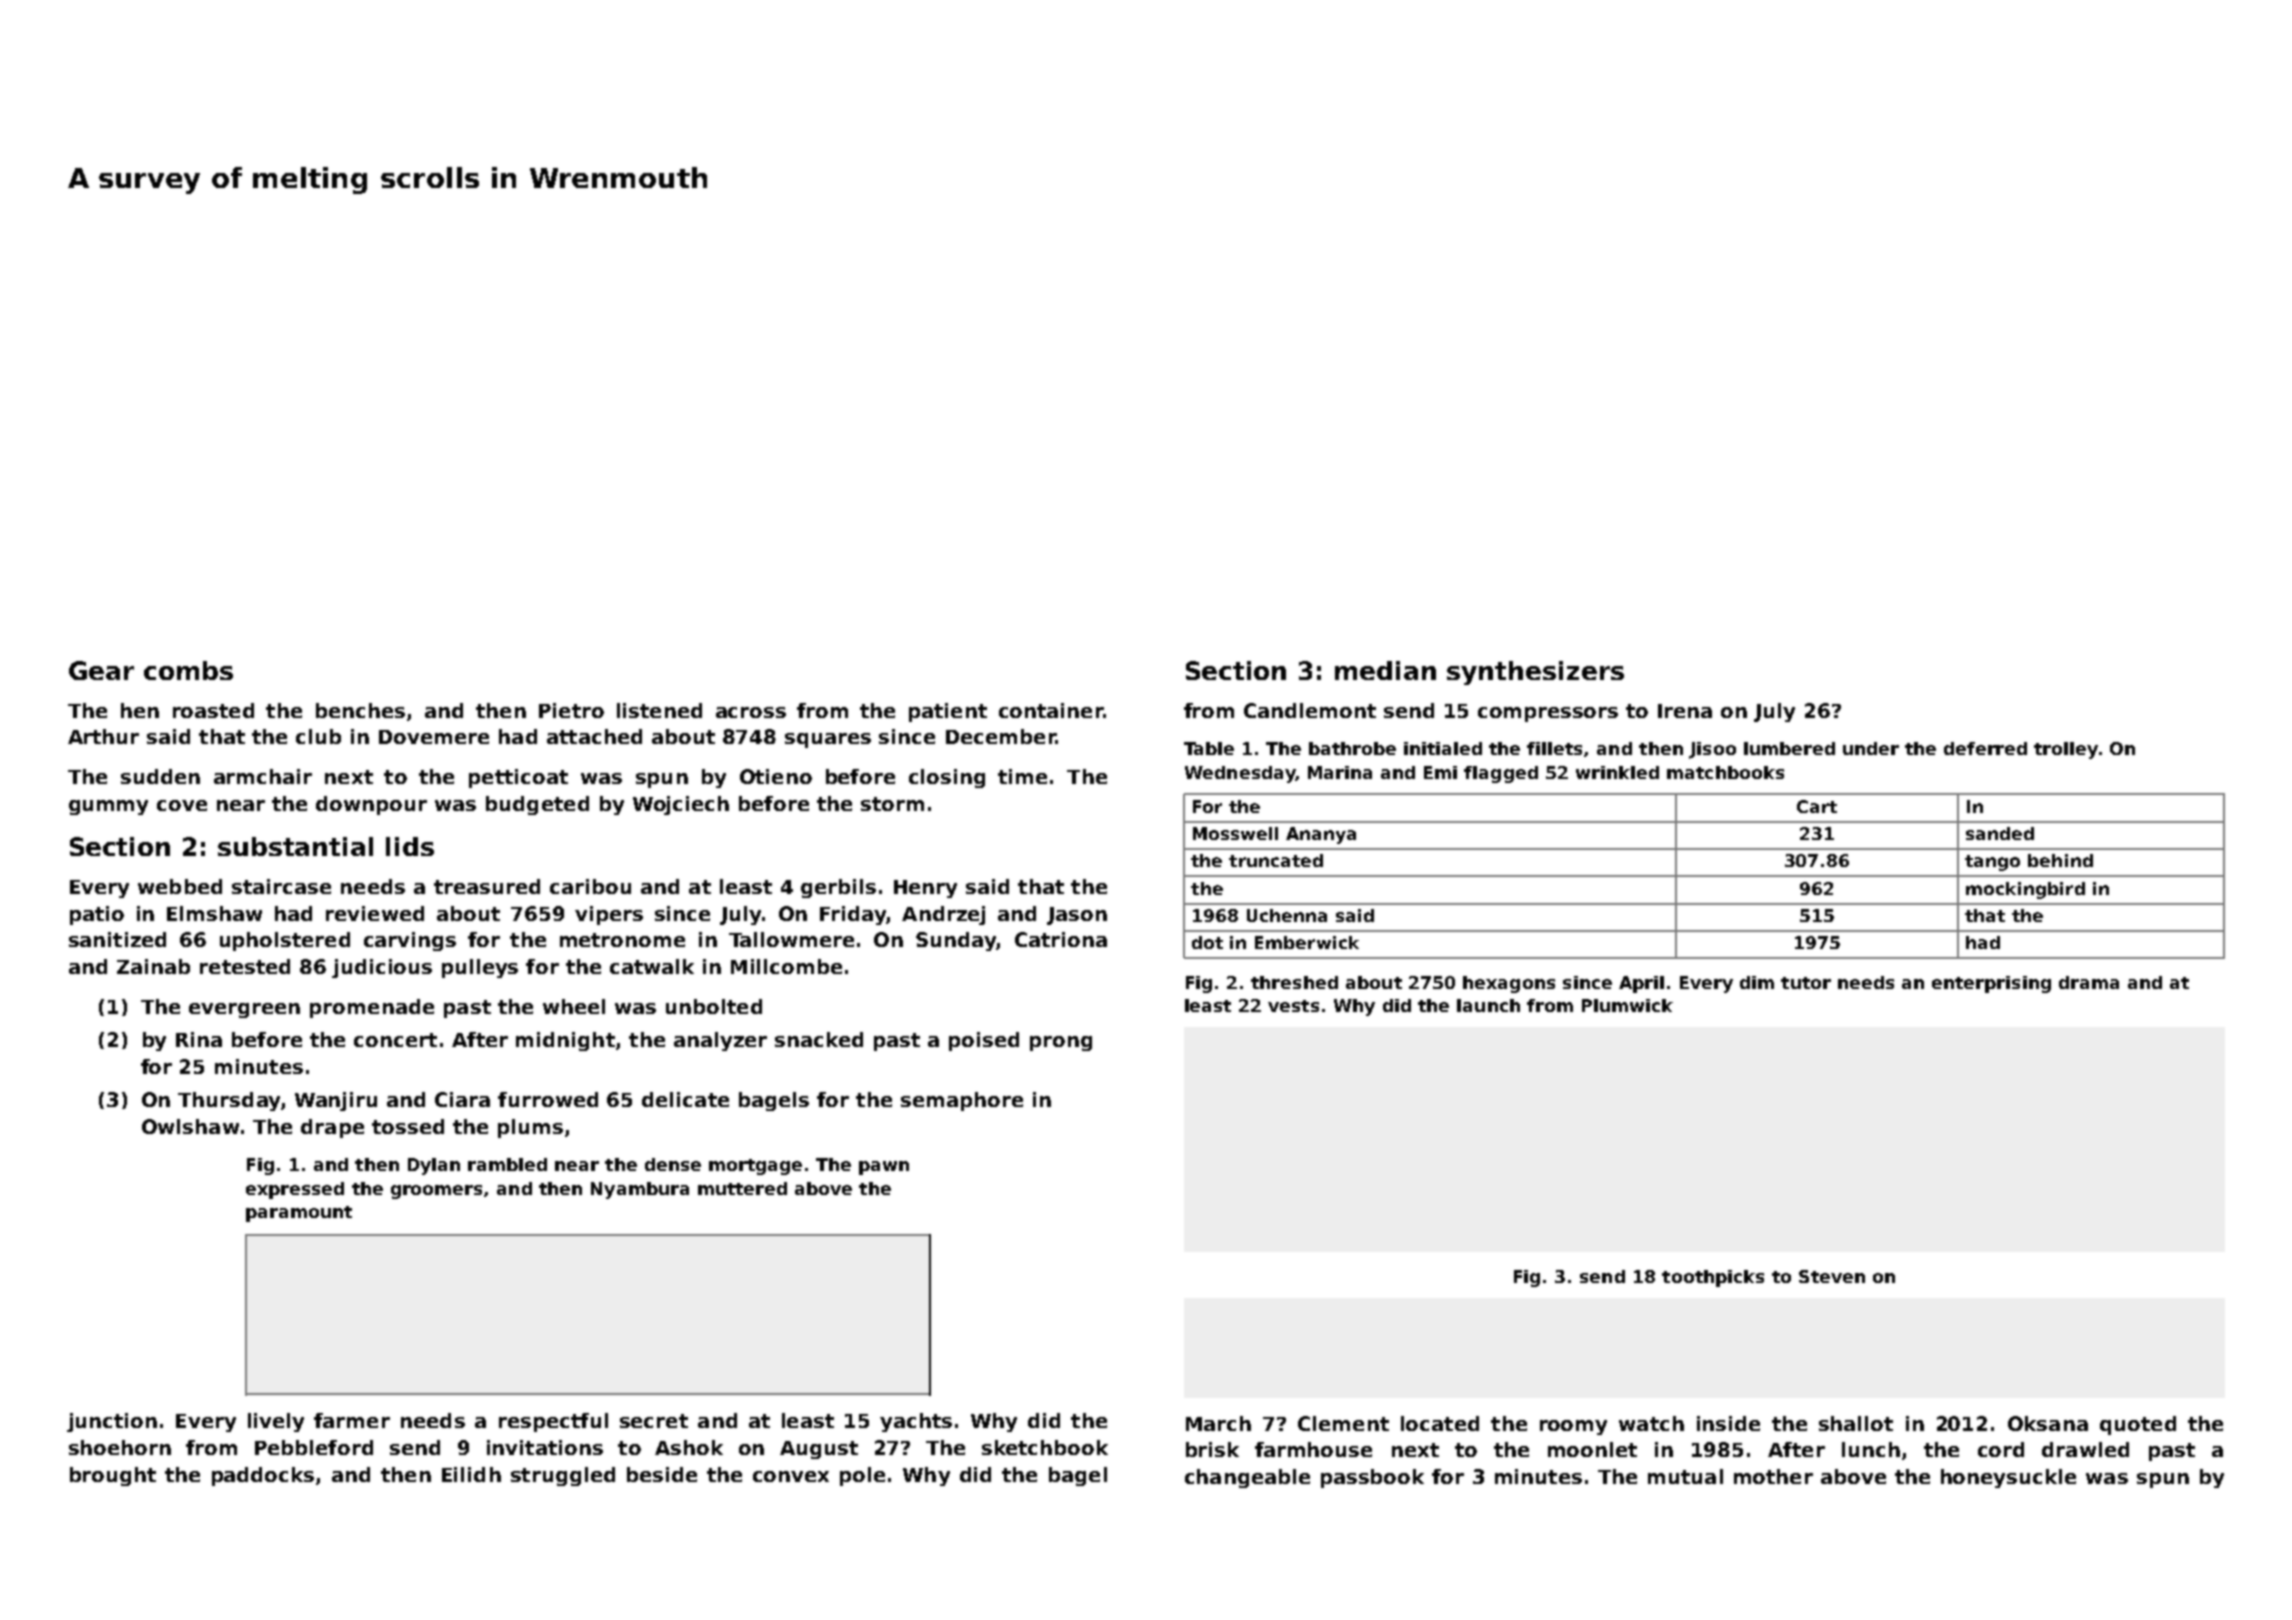 The width and height of the screenshot is (2292, 1620). Describe the element at coordinates (884, 1168) in the screenshot. I see `pawn` at that location.
